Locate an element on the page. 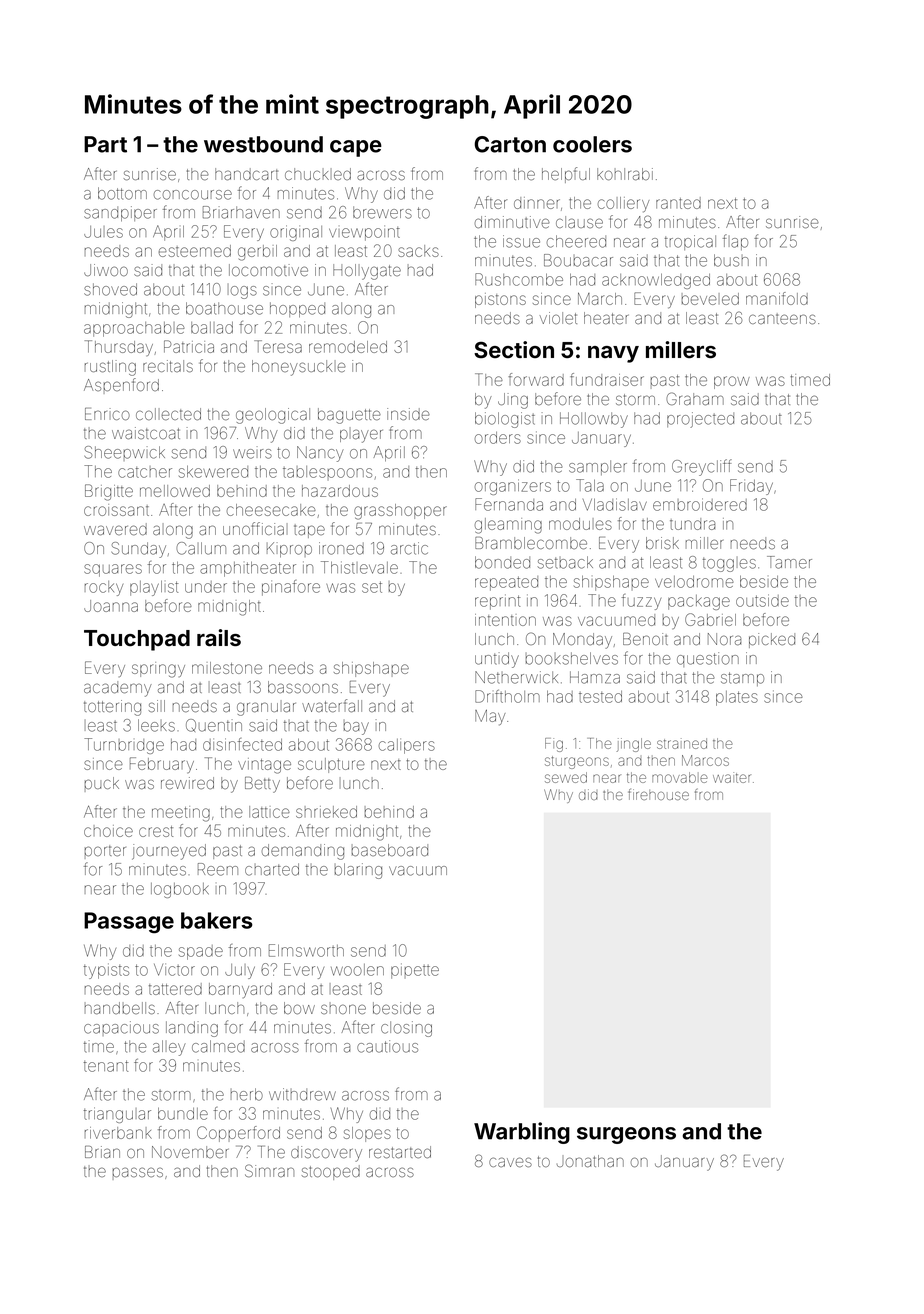 This page has height=1314, width=924. cape is located at coordinates (356, 148).
